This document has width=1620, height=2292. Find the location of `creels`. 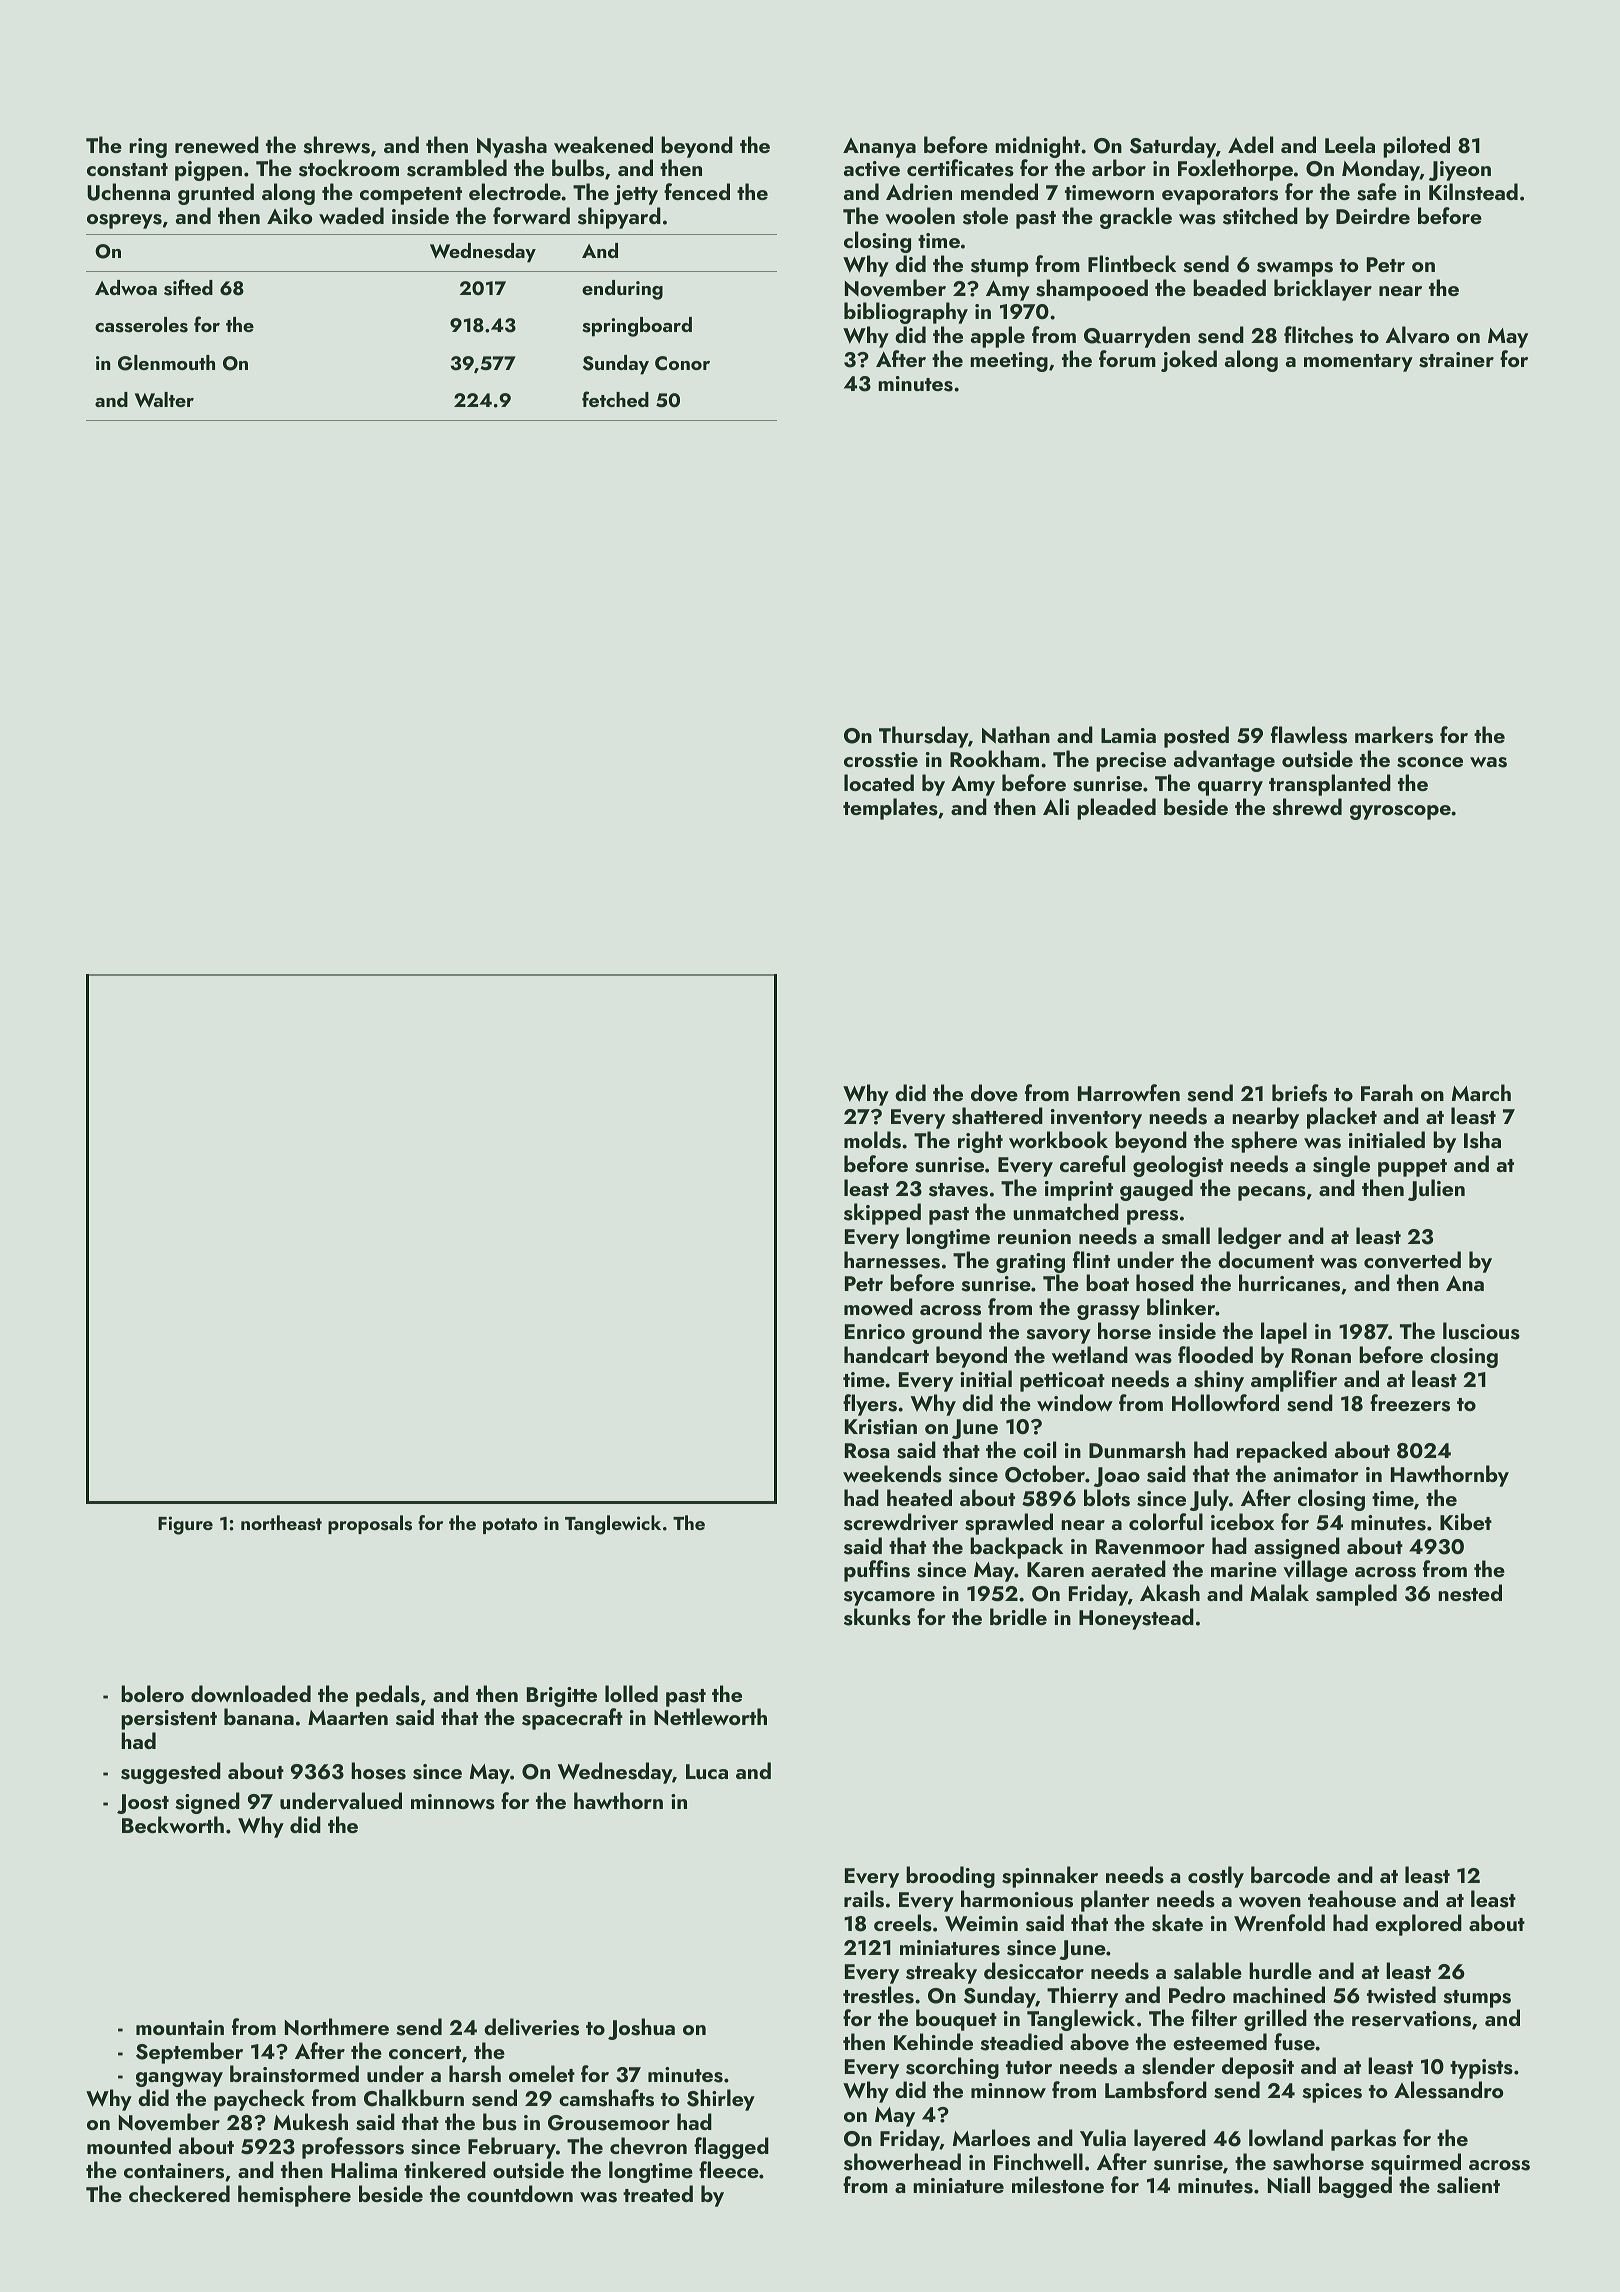

creels is located at coordinates (903, 1923).
